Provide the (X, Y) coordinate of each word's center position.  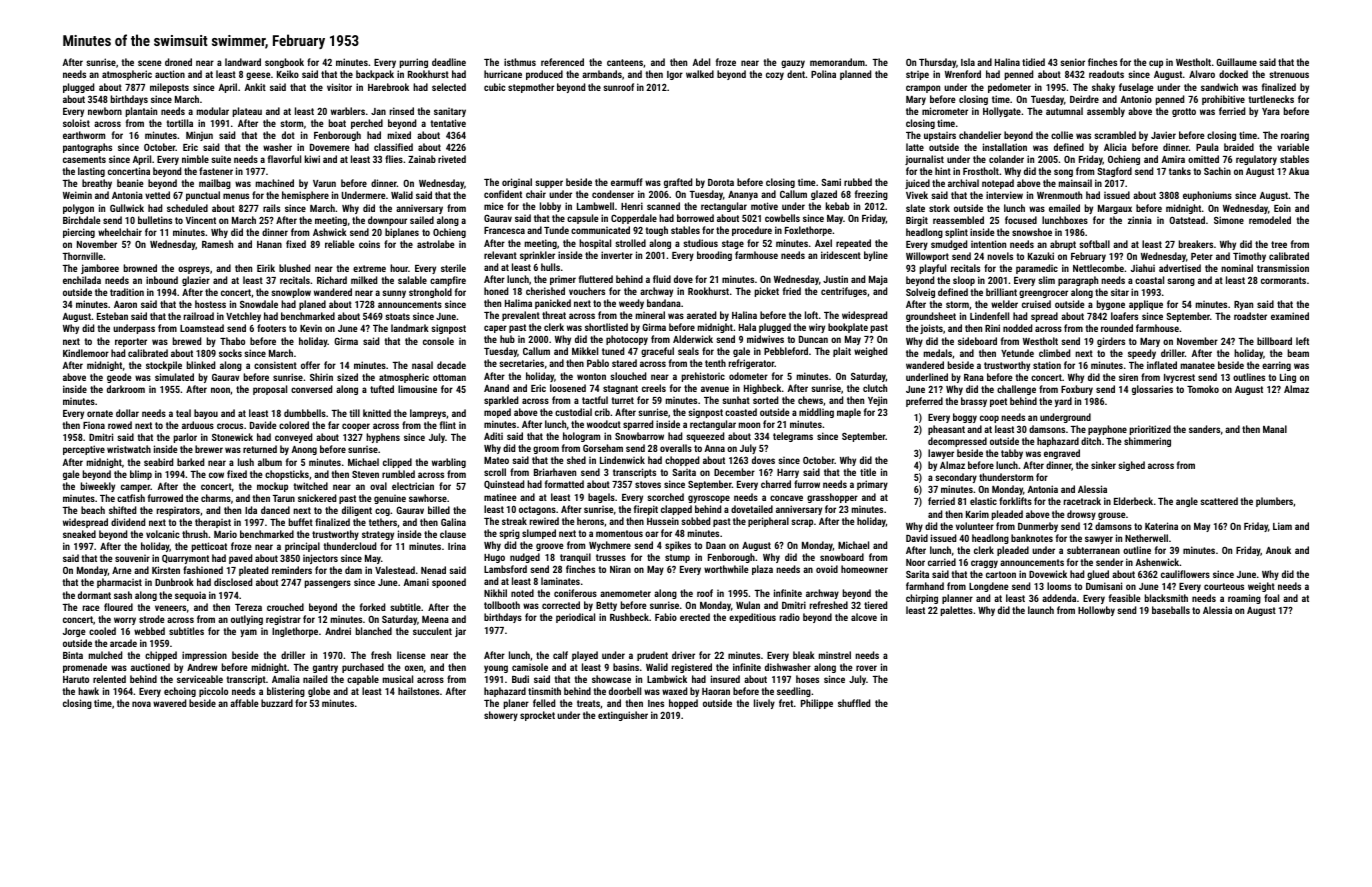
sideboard (977, 341)
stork (939, 208)
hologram (581, 437)
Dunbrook (174, 582)
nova (141, 704)
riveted (452, 159)
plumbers (1274, 502)
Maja (878, 280)
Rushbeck (629, 617)
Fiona (94, 425)
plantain (141, 112)
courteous (1224, 586)
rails (271, 208)
